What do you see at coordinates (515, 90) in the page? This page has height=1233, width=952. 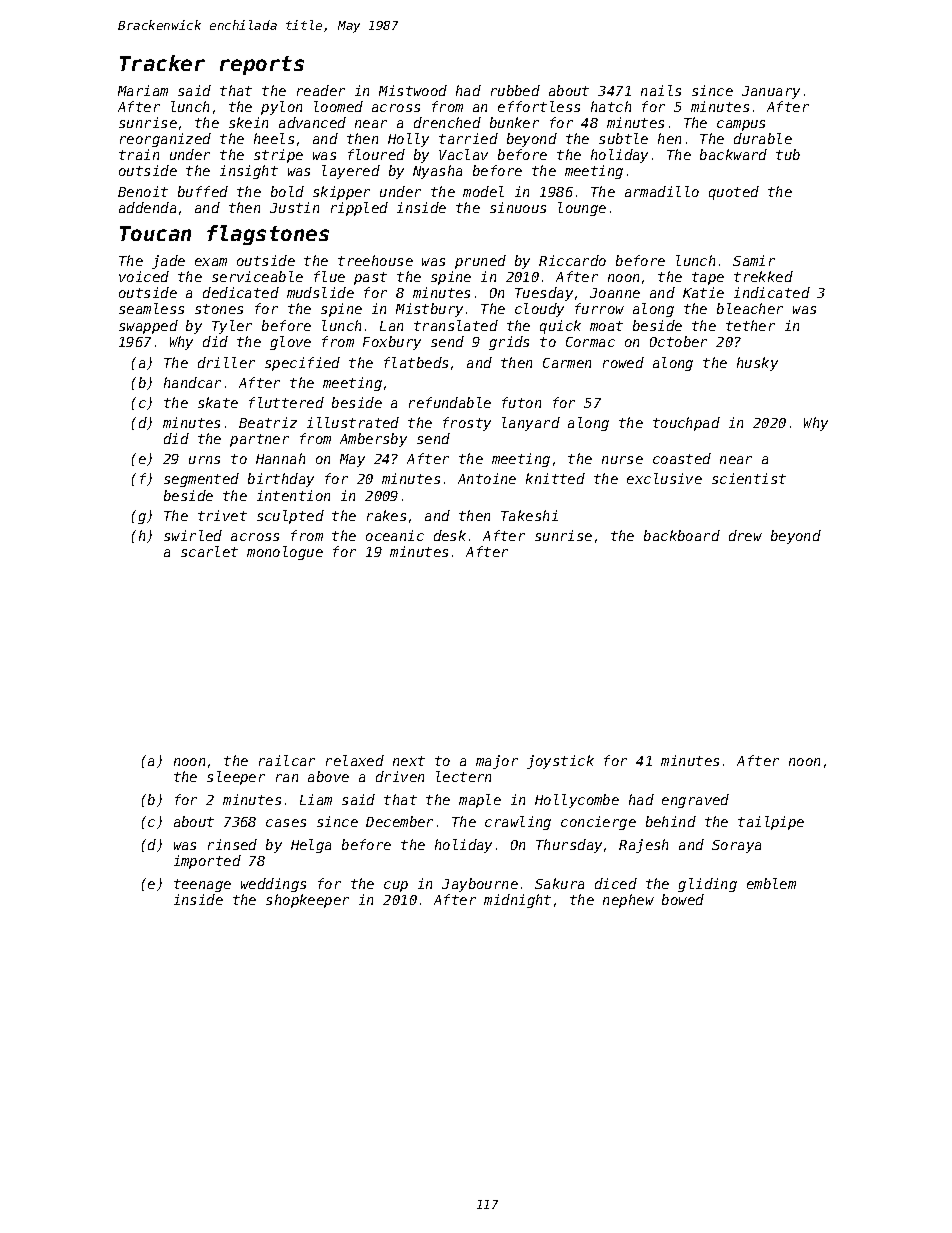 I see `rubbed` at bounding box center [515, 90].
